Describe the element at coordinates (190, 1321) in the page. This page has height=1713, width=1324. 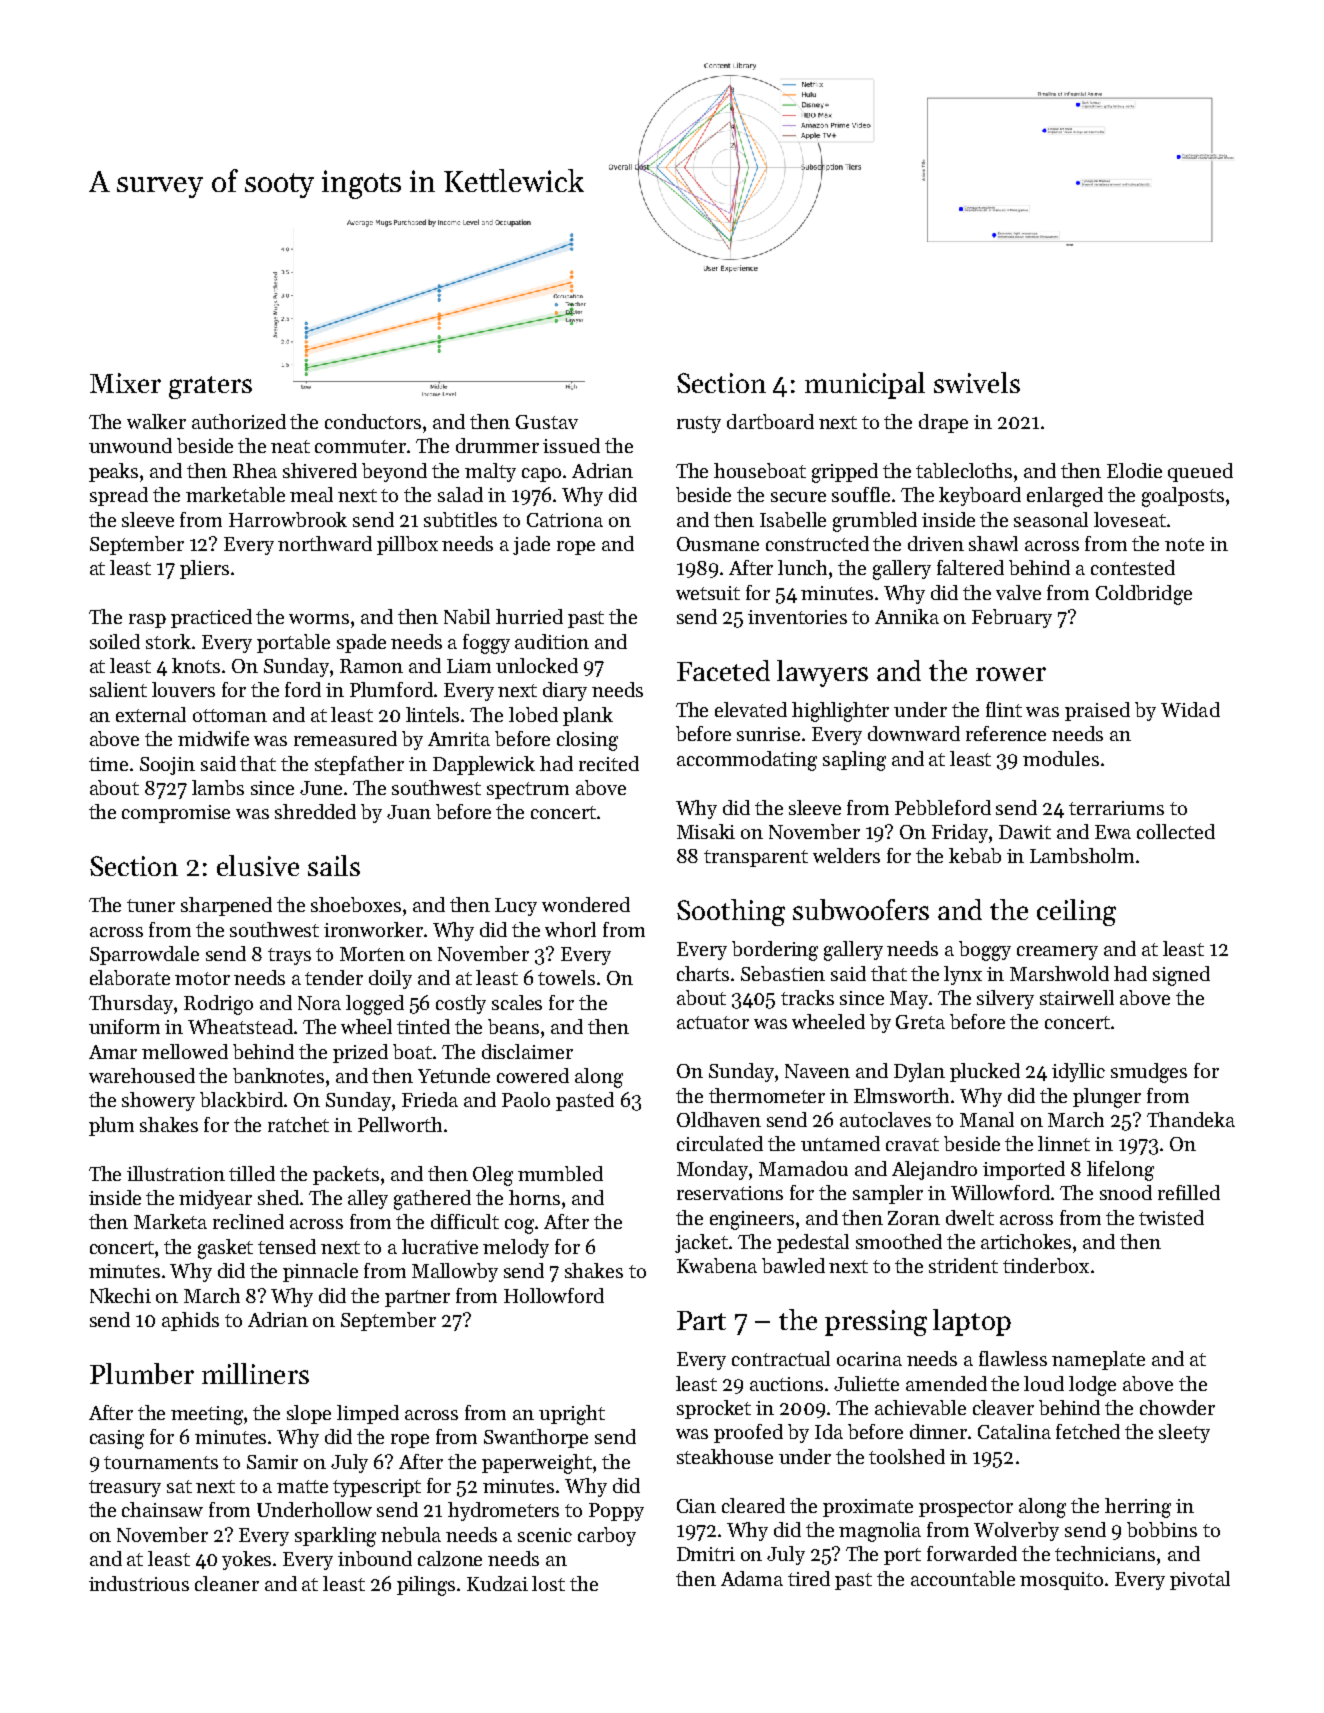
I see `aphids` at that location.
